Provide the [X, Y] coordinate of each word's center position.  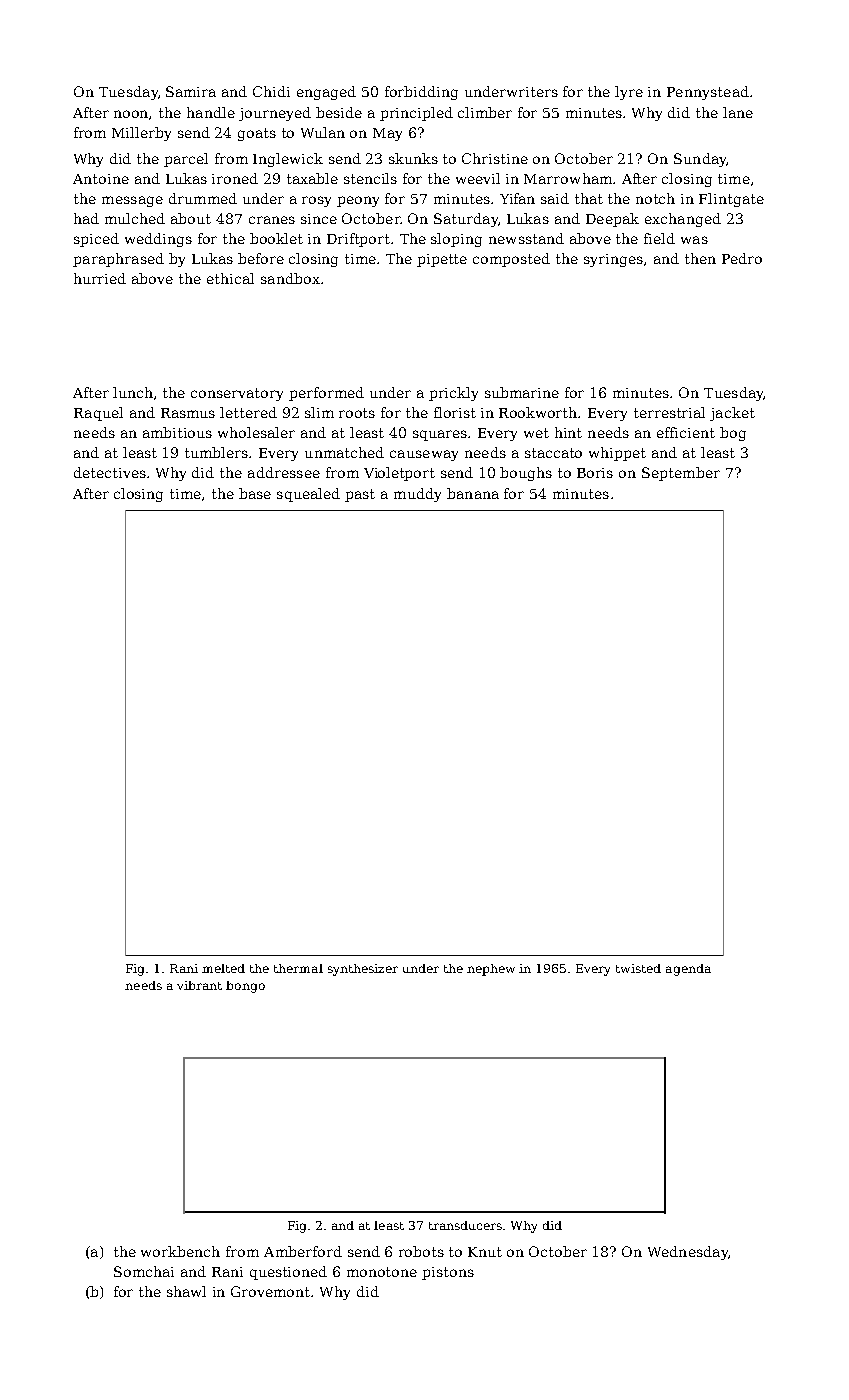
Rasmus [188, 413]
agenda [688, 970]
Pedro [742, 258]
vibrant [199, 985]
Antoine [101, 179]
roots [357, 413]
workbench [180, 1251]
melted [223, 968]
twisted [638, 968]
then [700, 258]
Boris [595, 473]
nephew [491, 970]
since [319, 219]
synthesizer [363, 970]
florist [455, 412]
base [255, 493]
